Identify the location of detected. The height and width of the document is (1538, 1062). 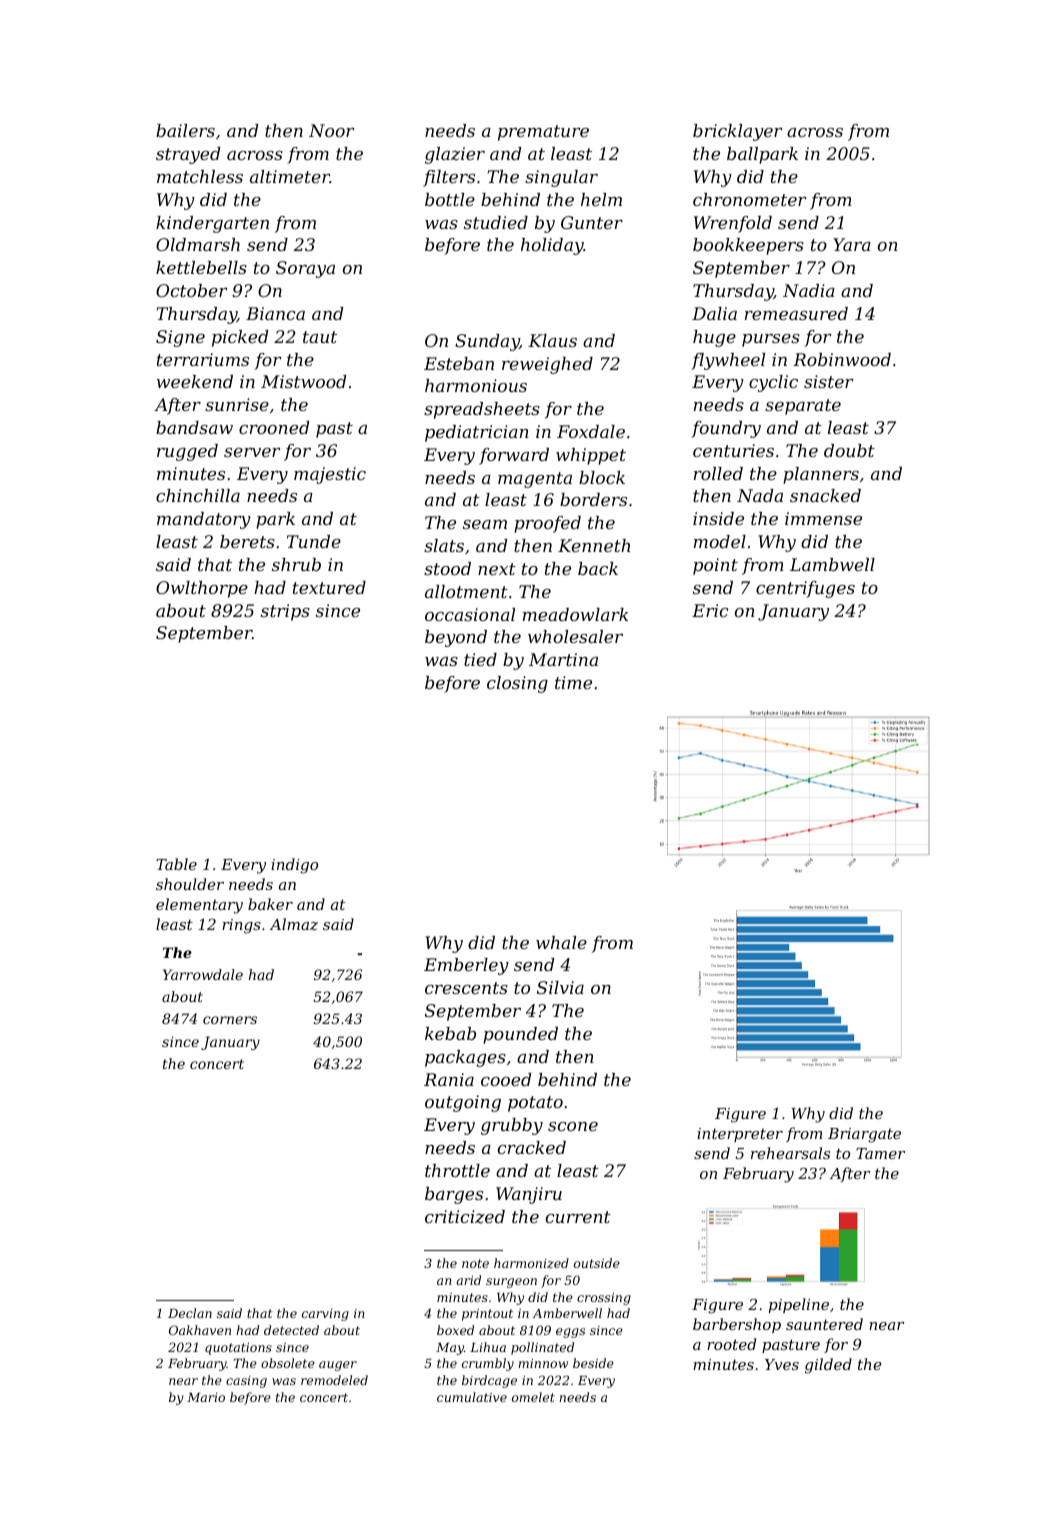
(291, 1330).
